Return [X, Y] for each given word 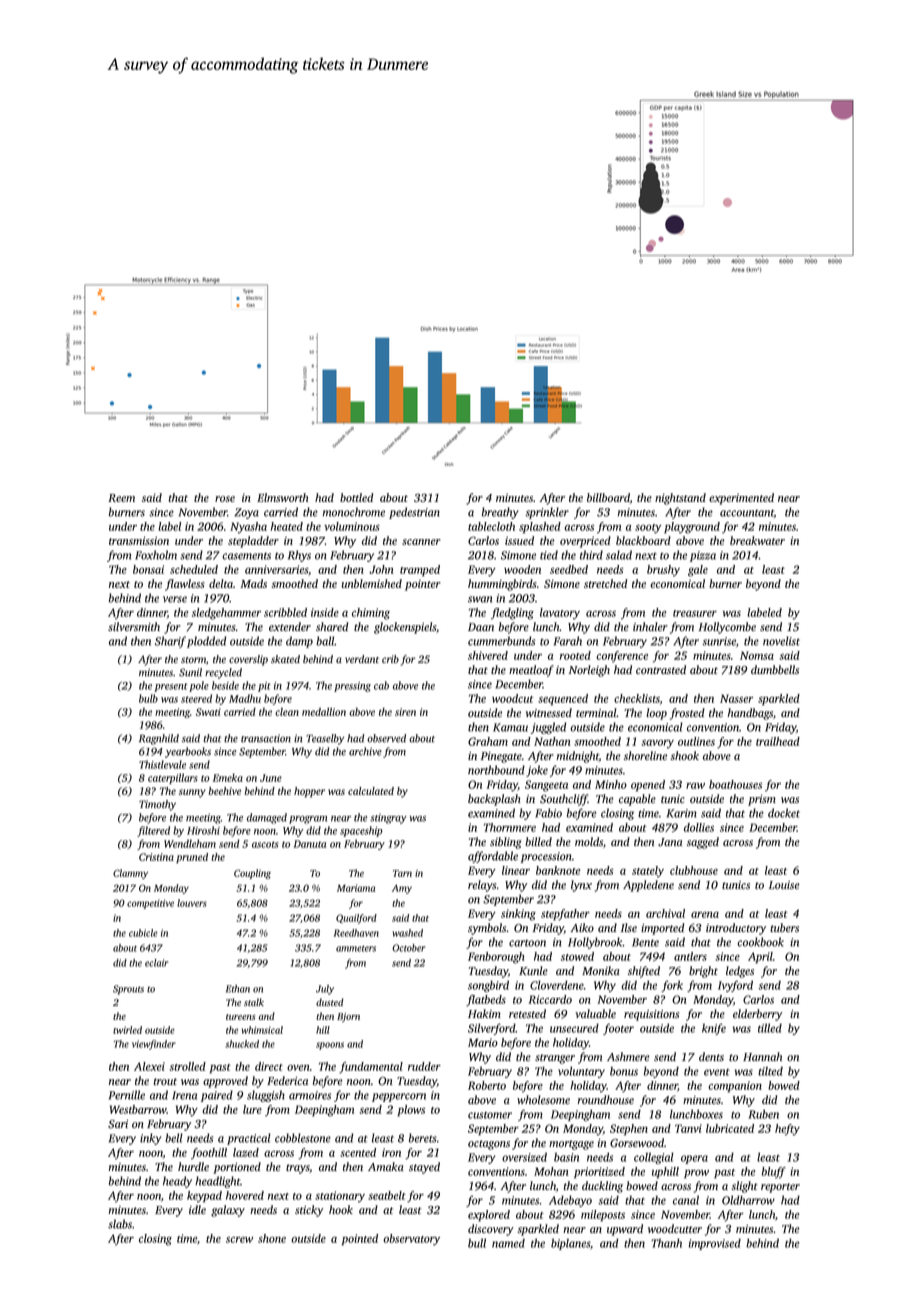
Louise [784, 885]
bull [477, 1243]
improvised [715, 1244]
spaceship [361, 831]
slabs [120, 1224]
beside [225, 685]
